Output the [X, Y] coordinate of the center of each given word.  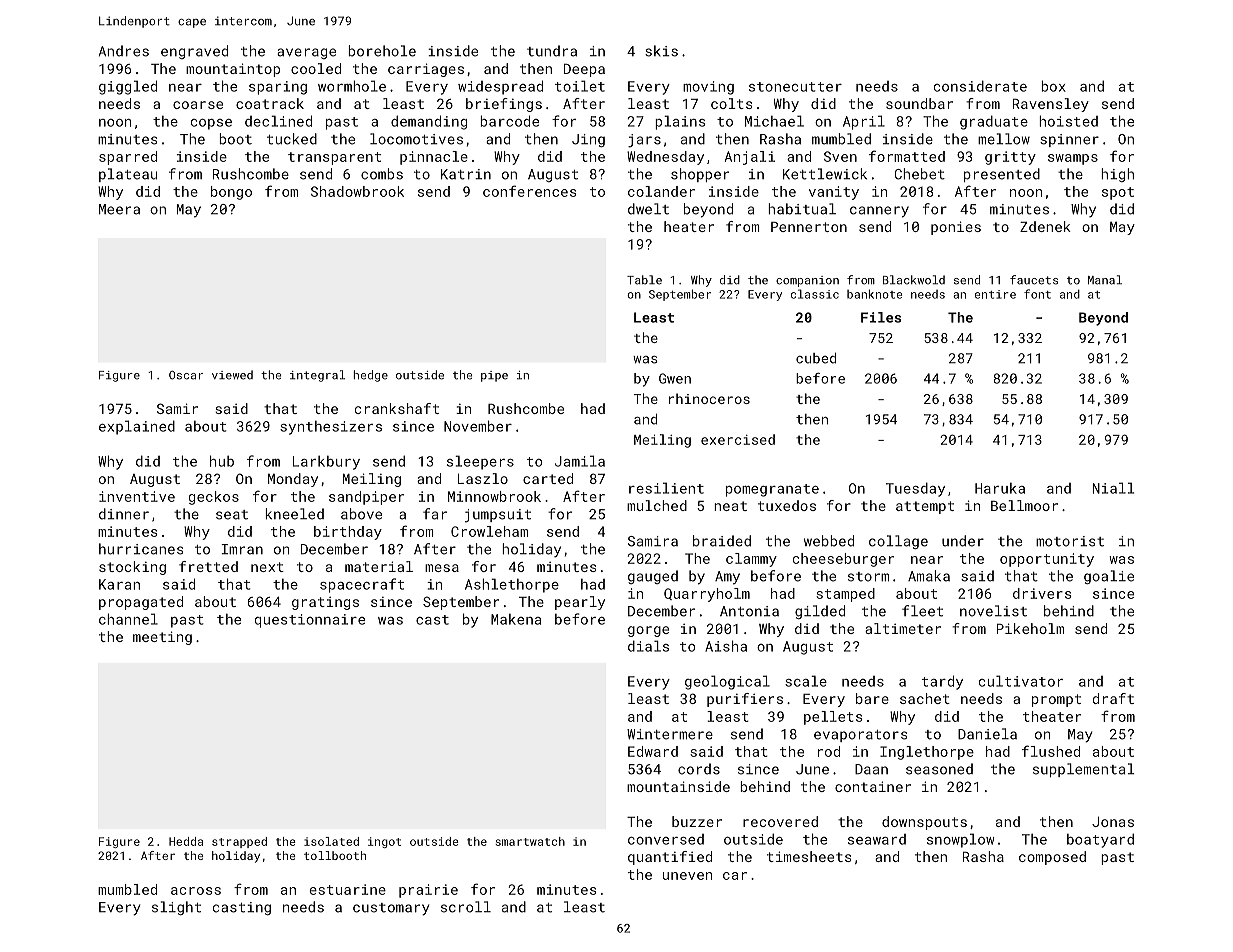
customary [391, 909]
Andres [124, 51]
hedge [371, 376]
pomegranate [772, 490]
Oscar [186, 375]
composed [1052, 858]
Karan [119, 584]
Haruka [1000, 488]
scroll [466, 907]
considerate [980, 86]
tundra [552, 51]
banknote [874, 294]
